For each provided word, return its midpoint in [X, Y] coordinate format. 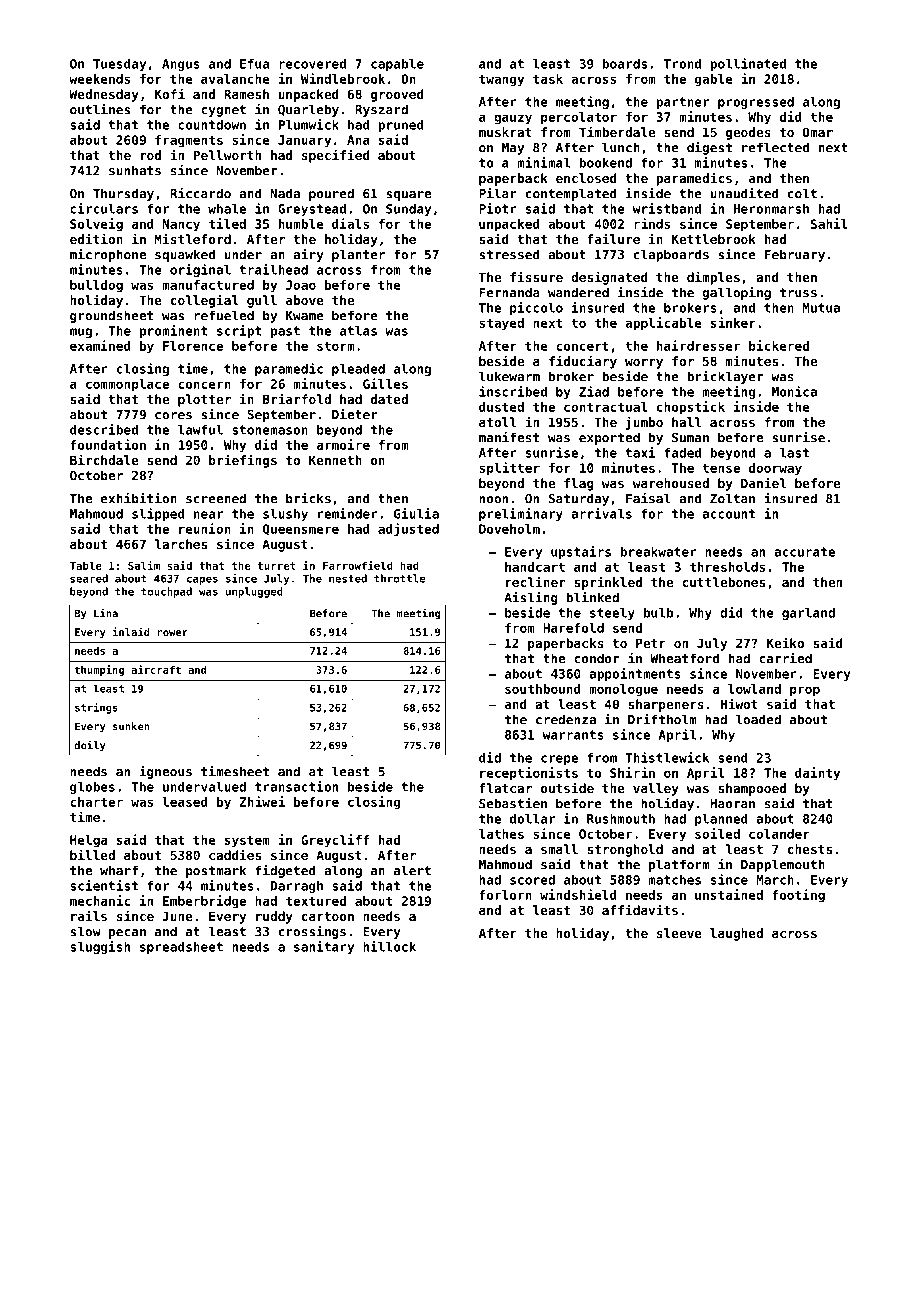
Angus [181, 65]
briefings [243, 461]
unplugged [254, 592]
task [548, 79]
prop [805, 691]
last [794, 453]
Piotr [498, 208]
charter [96, 802]
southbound [543, 689]
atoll [497, 422]
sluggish [100, 947]
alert [412, 870]
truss [798, 293]
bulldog [96, 286]
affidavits [640, 909]
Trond [682, 64]
